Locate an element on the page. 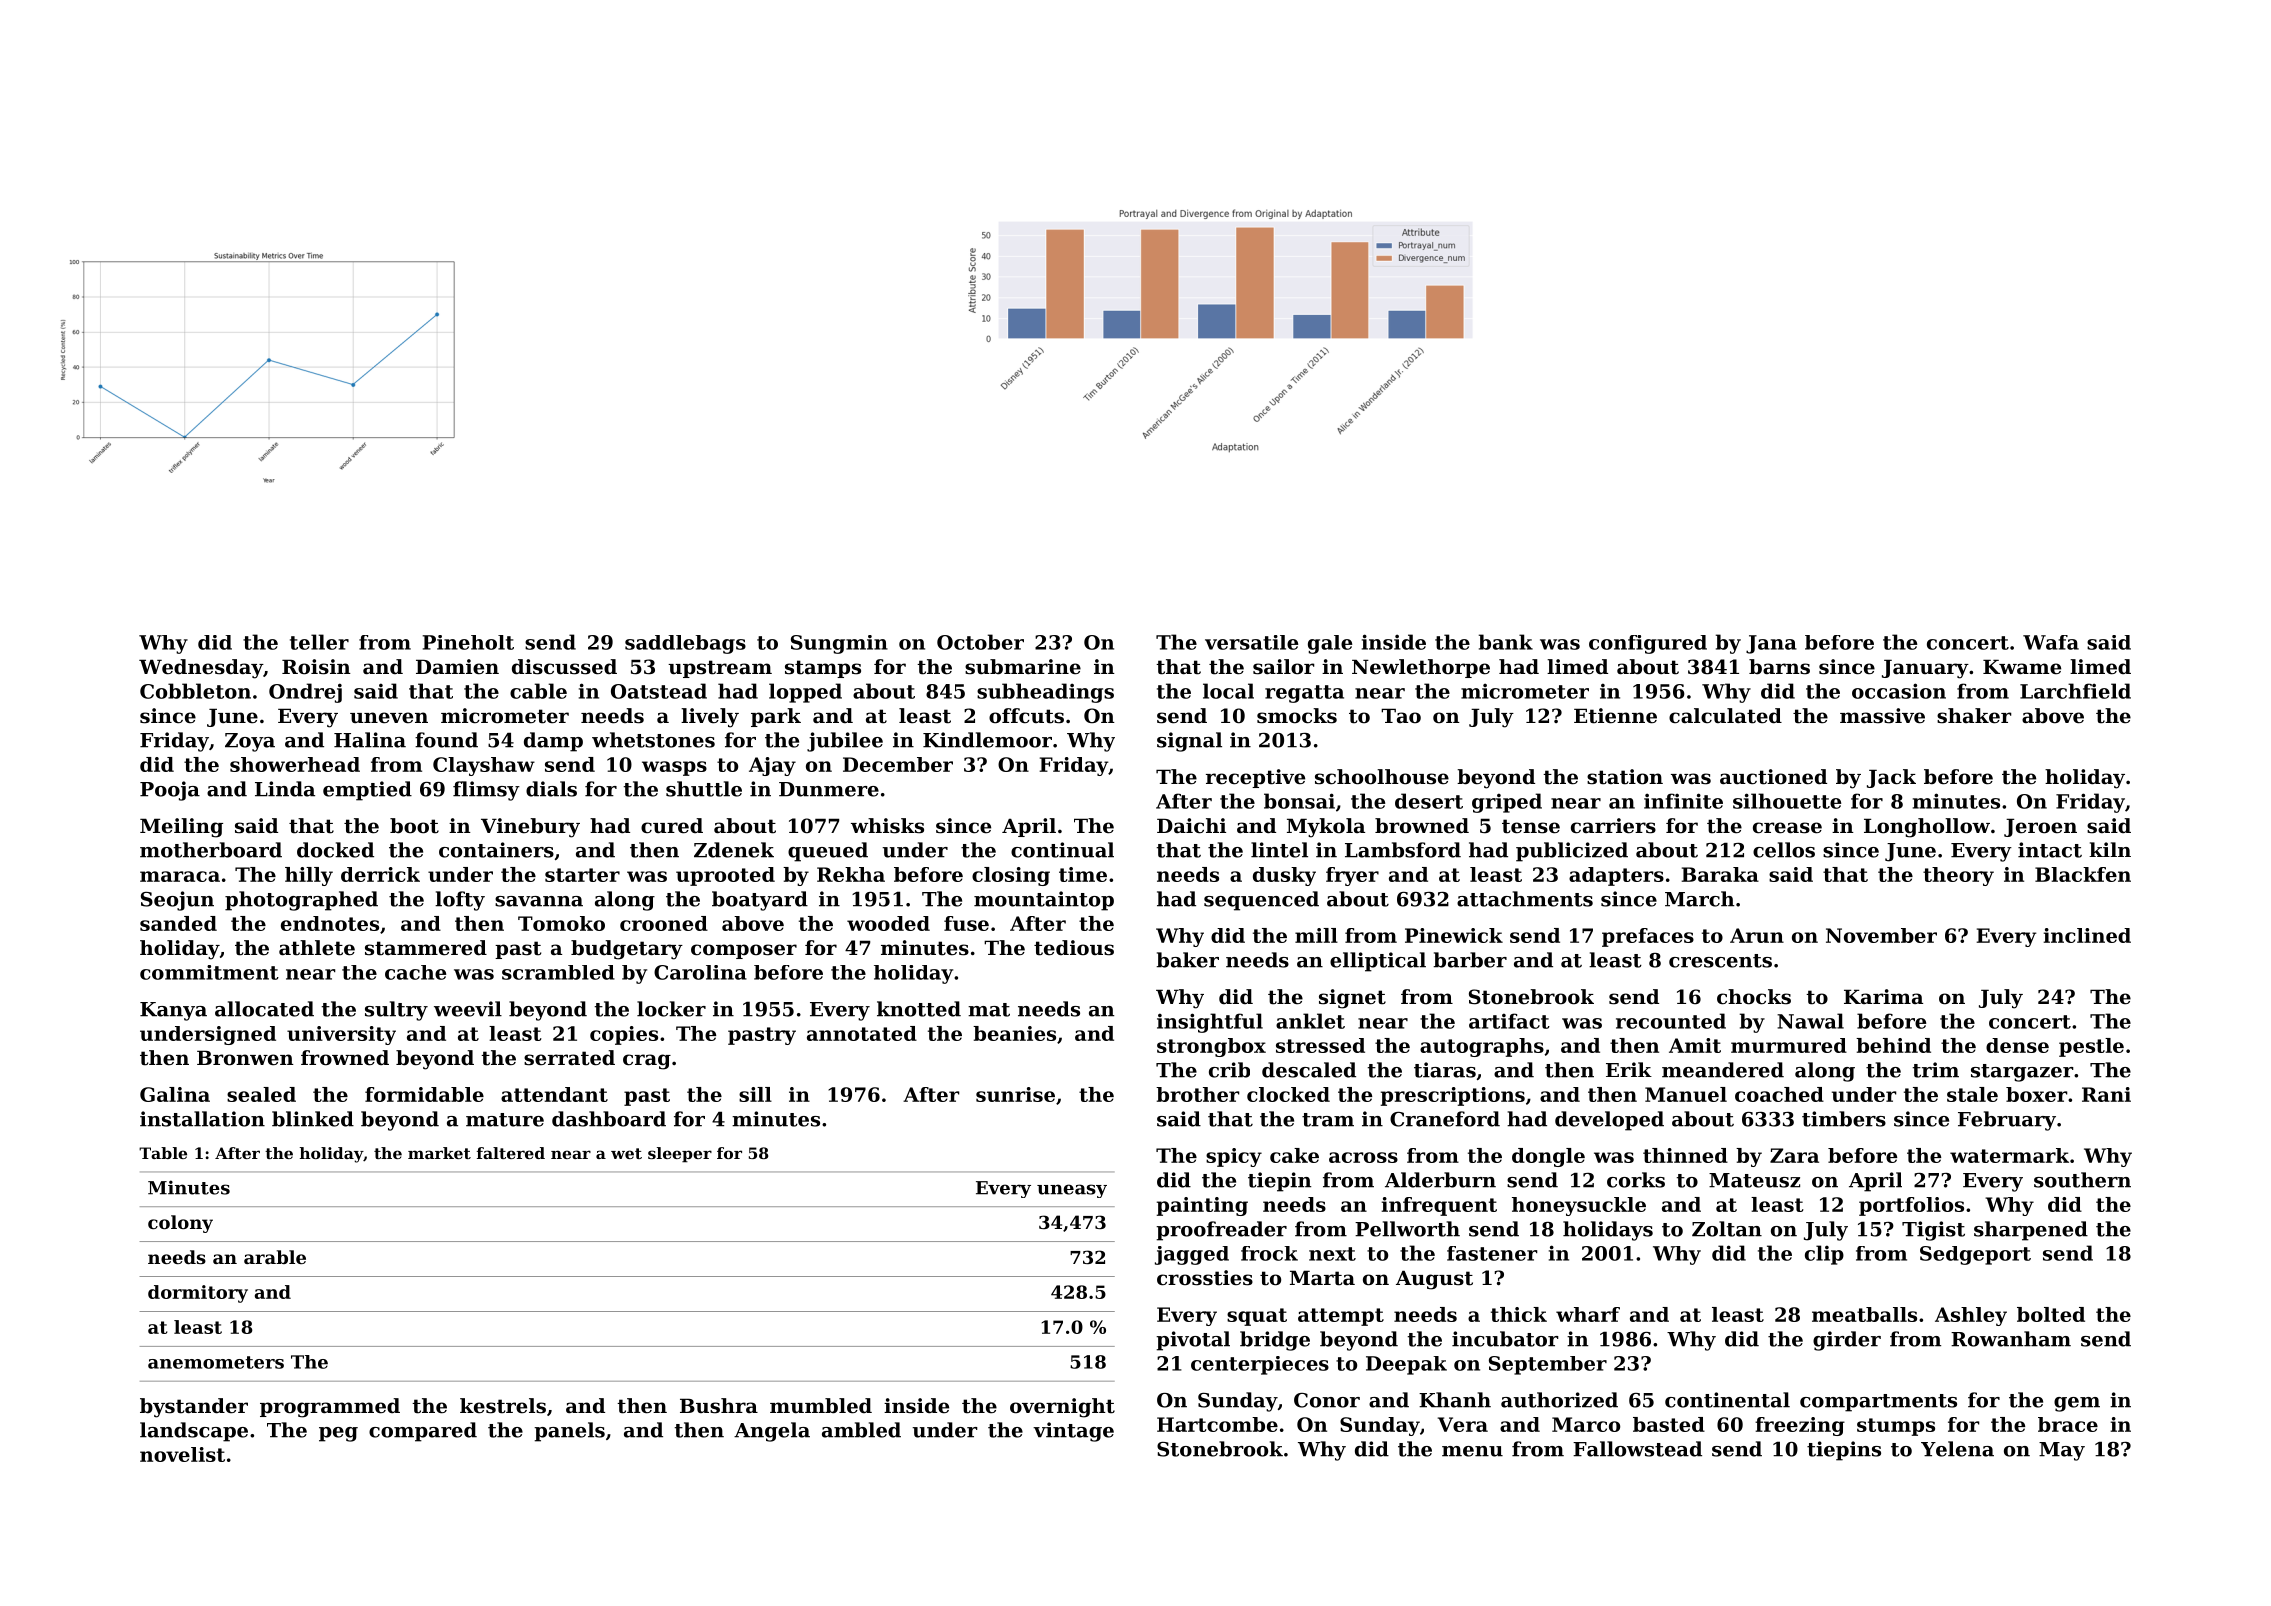 The width and height of the page is (2271, 1606). versatile is located at coordinates (1251, 642).
